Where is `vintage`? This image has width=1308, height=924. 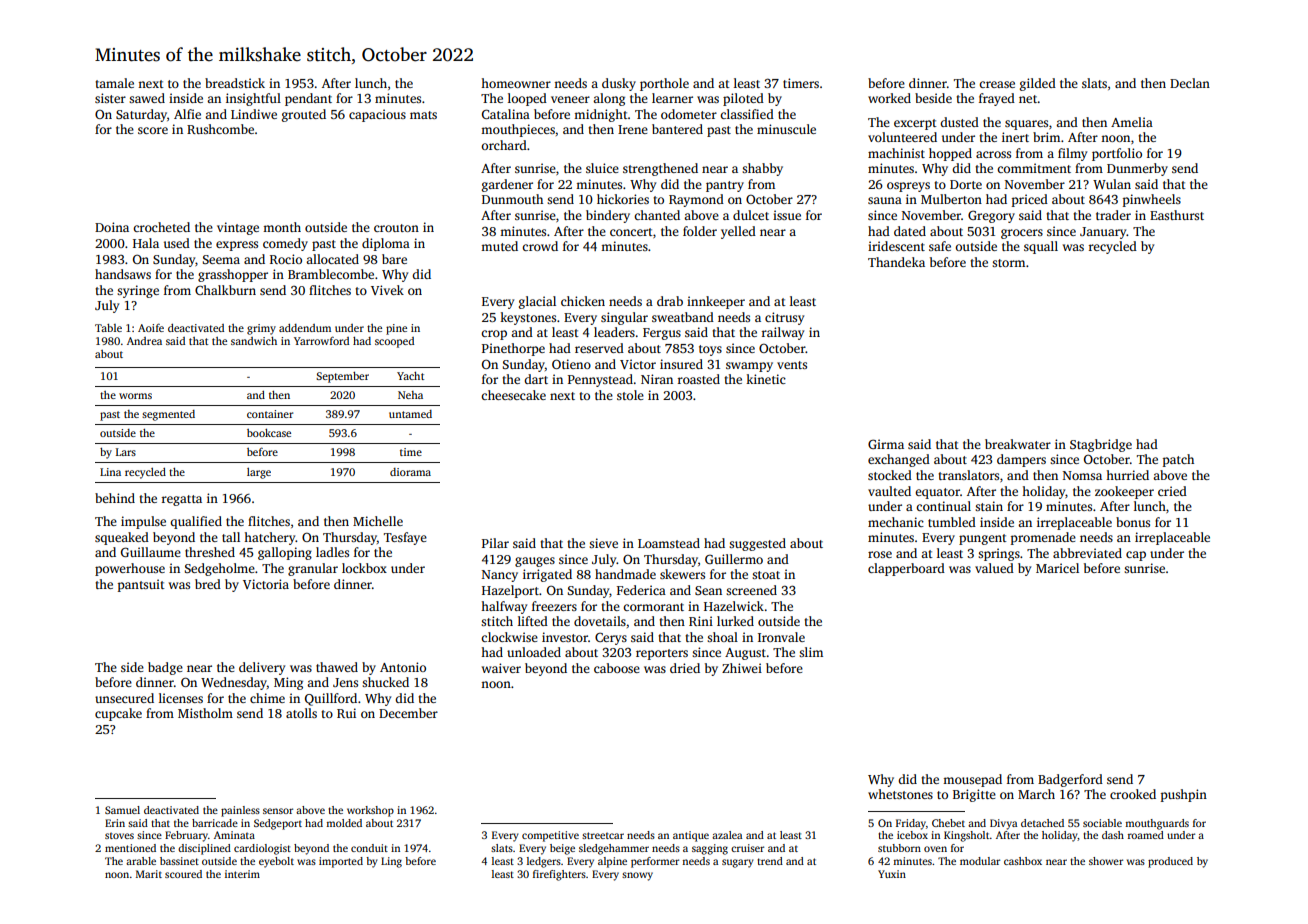
vintage is located at coordinates (238, 228).
